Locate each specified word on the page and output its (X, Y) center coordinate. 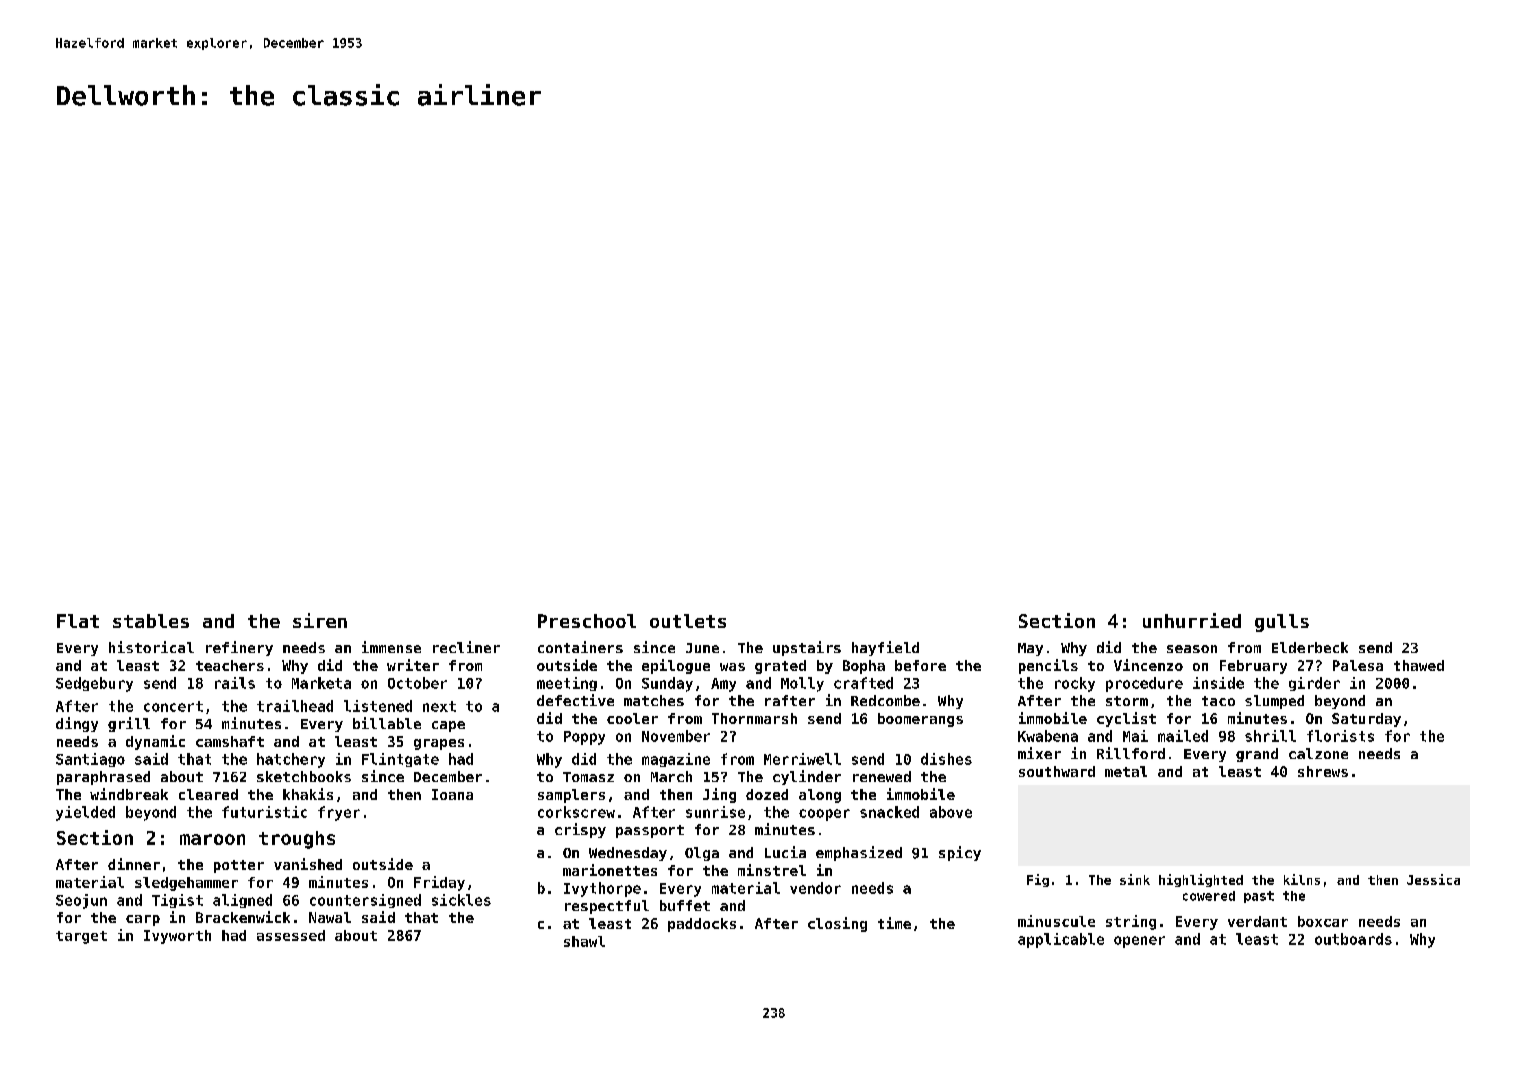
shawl (584, 941)
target (81, 937)
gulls (1282, 623)
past (1259, 897)
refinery (239, 648)
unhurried (1192, 620)
